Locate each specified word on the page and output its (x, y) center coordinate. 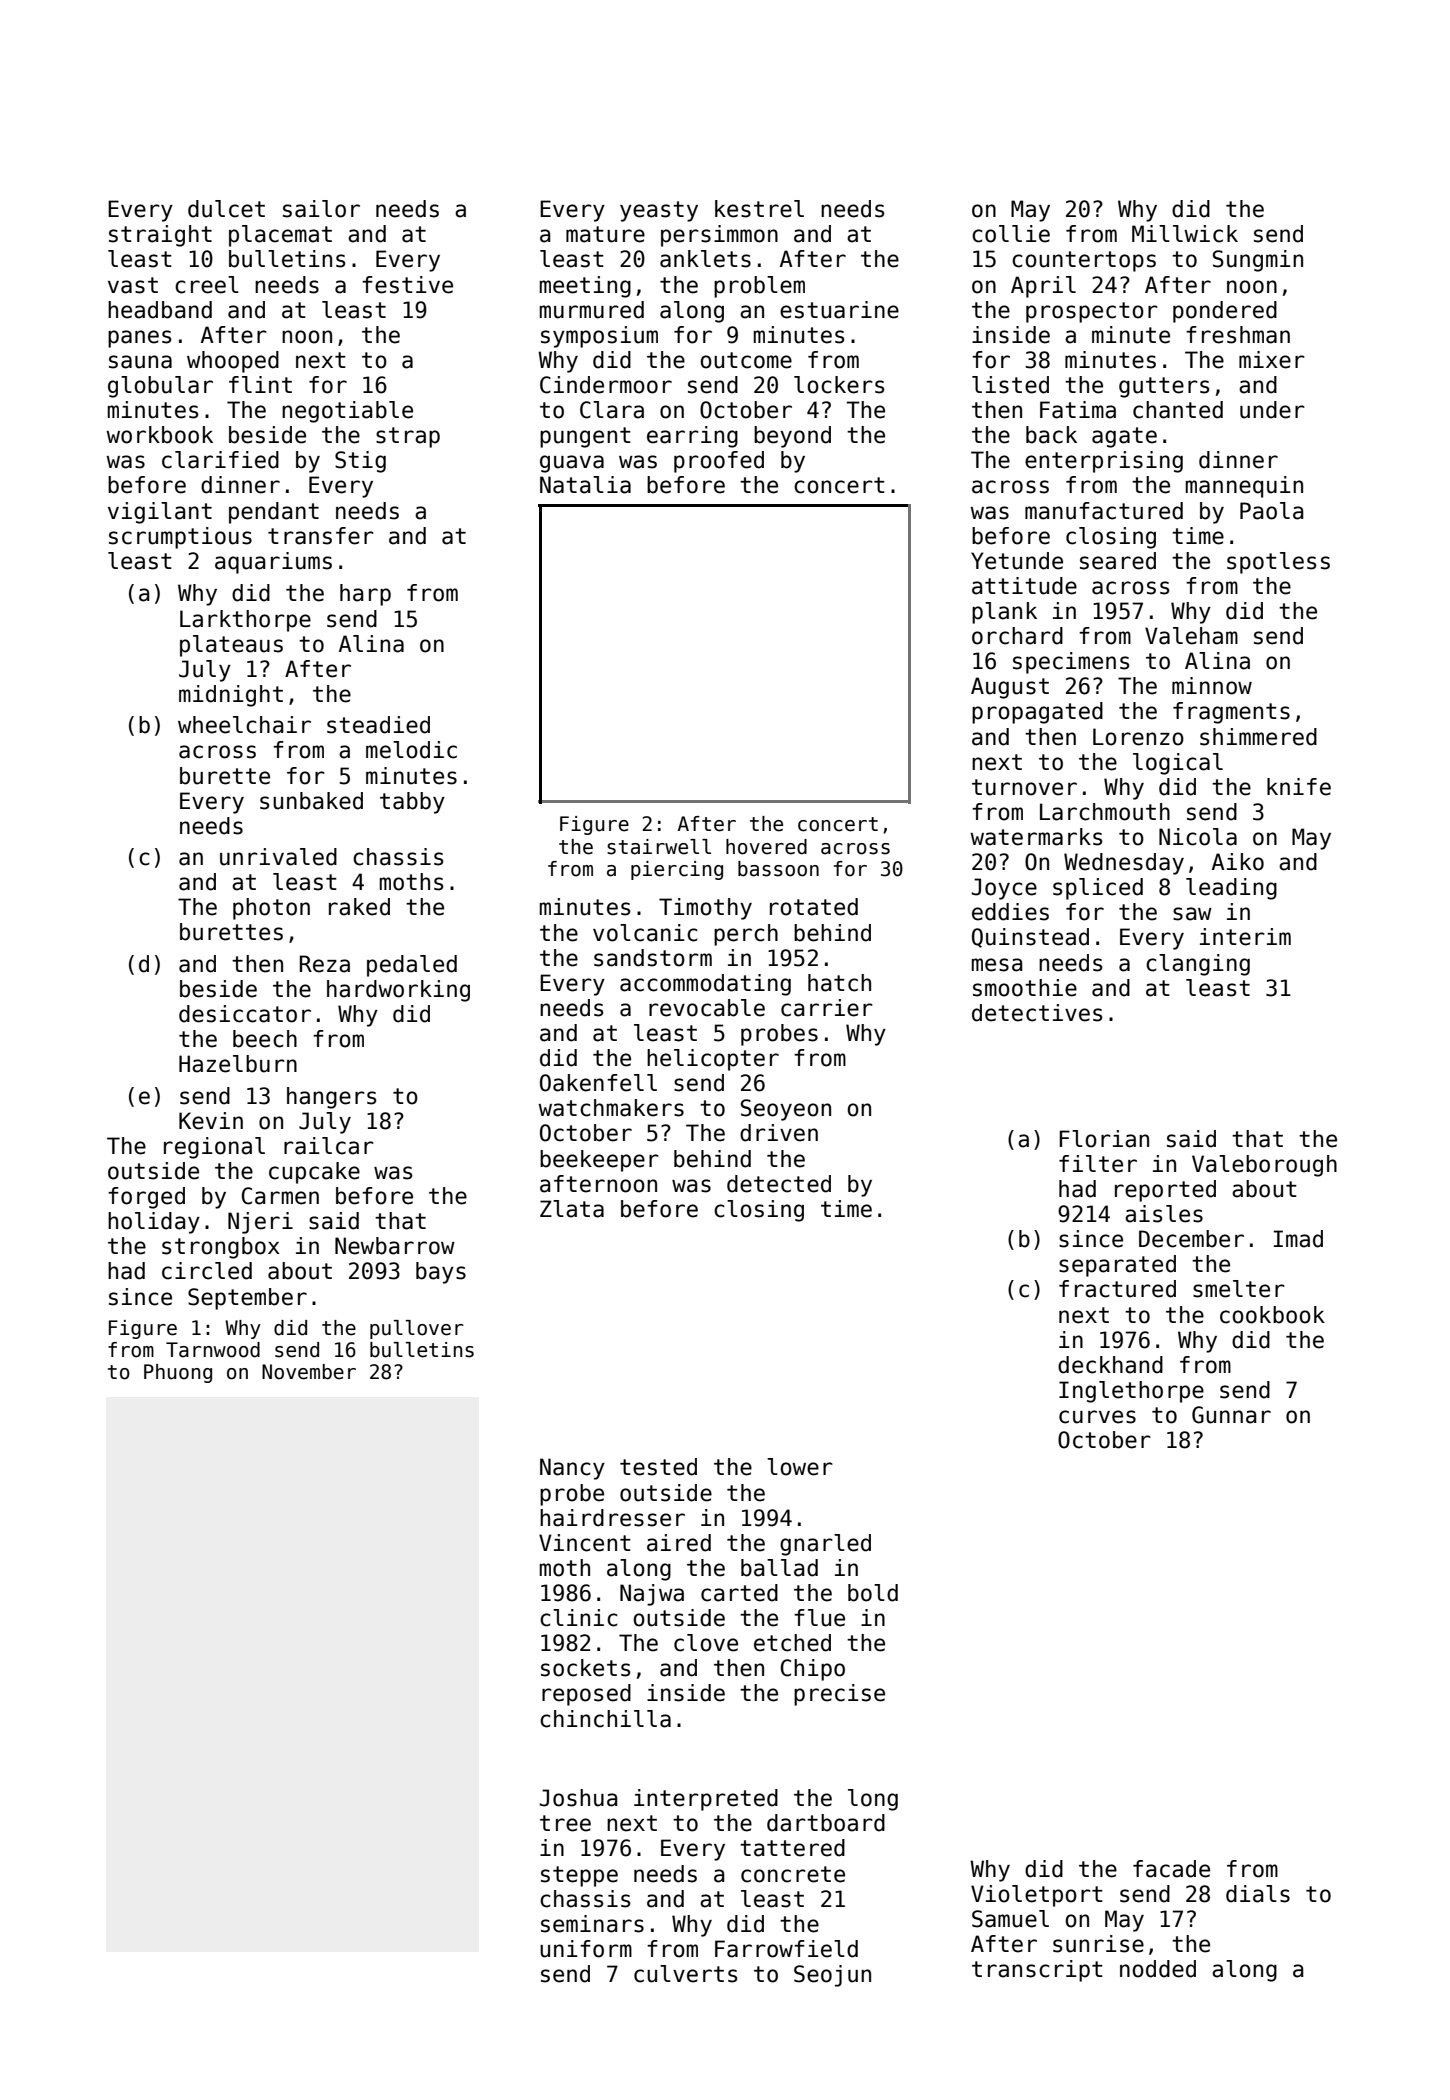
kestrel (759, 209)
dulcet (226, 209)
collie (1011, 234)
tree (565, 1823)
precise (839, 1695)
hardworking (398, 991)
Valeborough (1264, 1166)
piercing (677, 870)
